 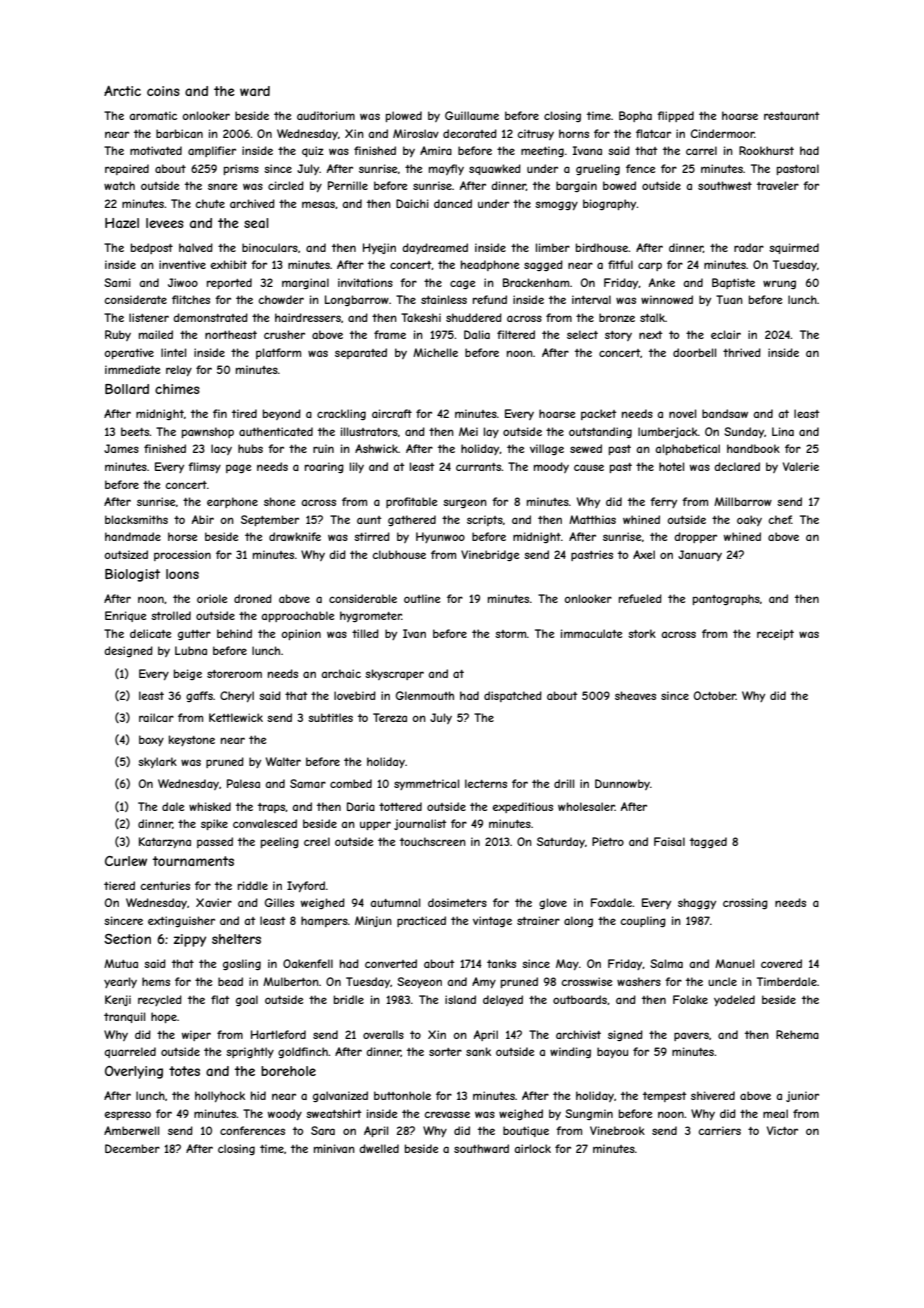 I want to click on Rehema, so click(x=797, y=1034).
